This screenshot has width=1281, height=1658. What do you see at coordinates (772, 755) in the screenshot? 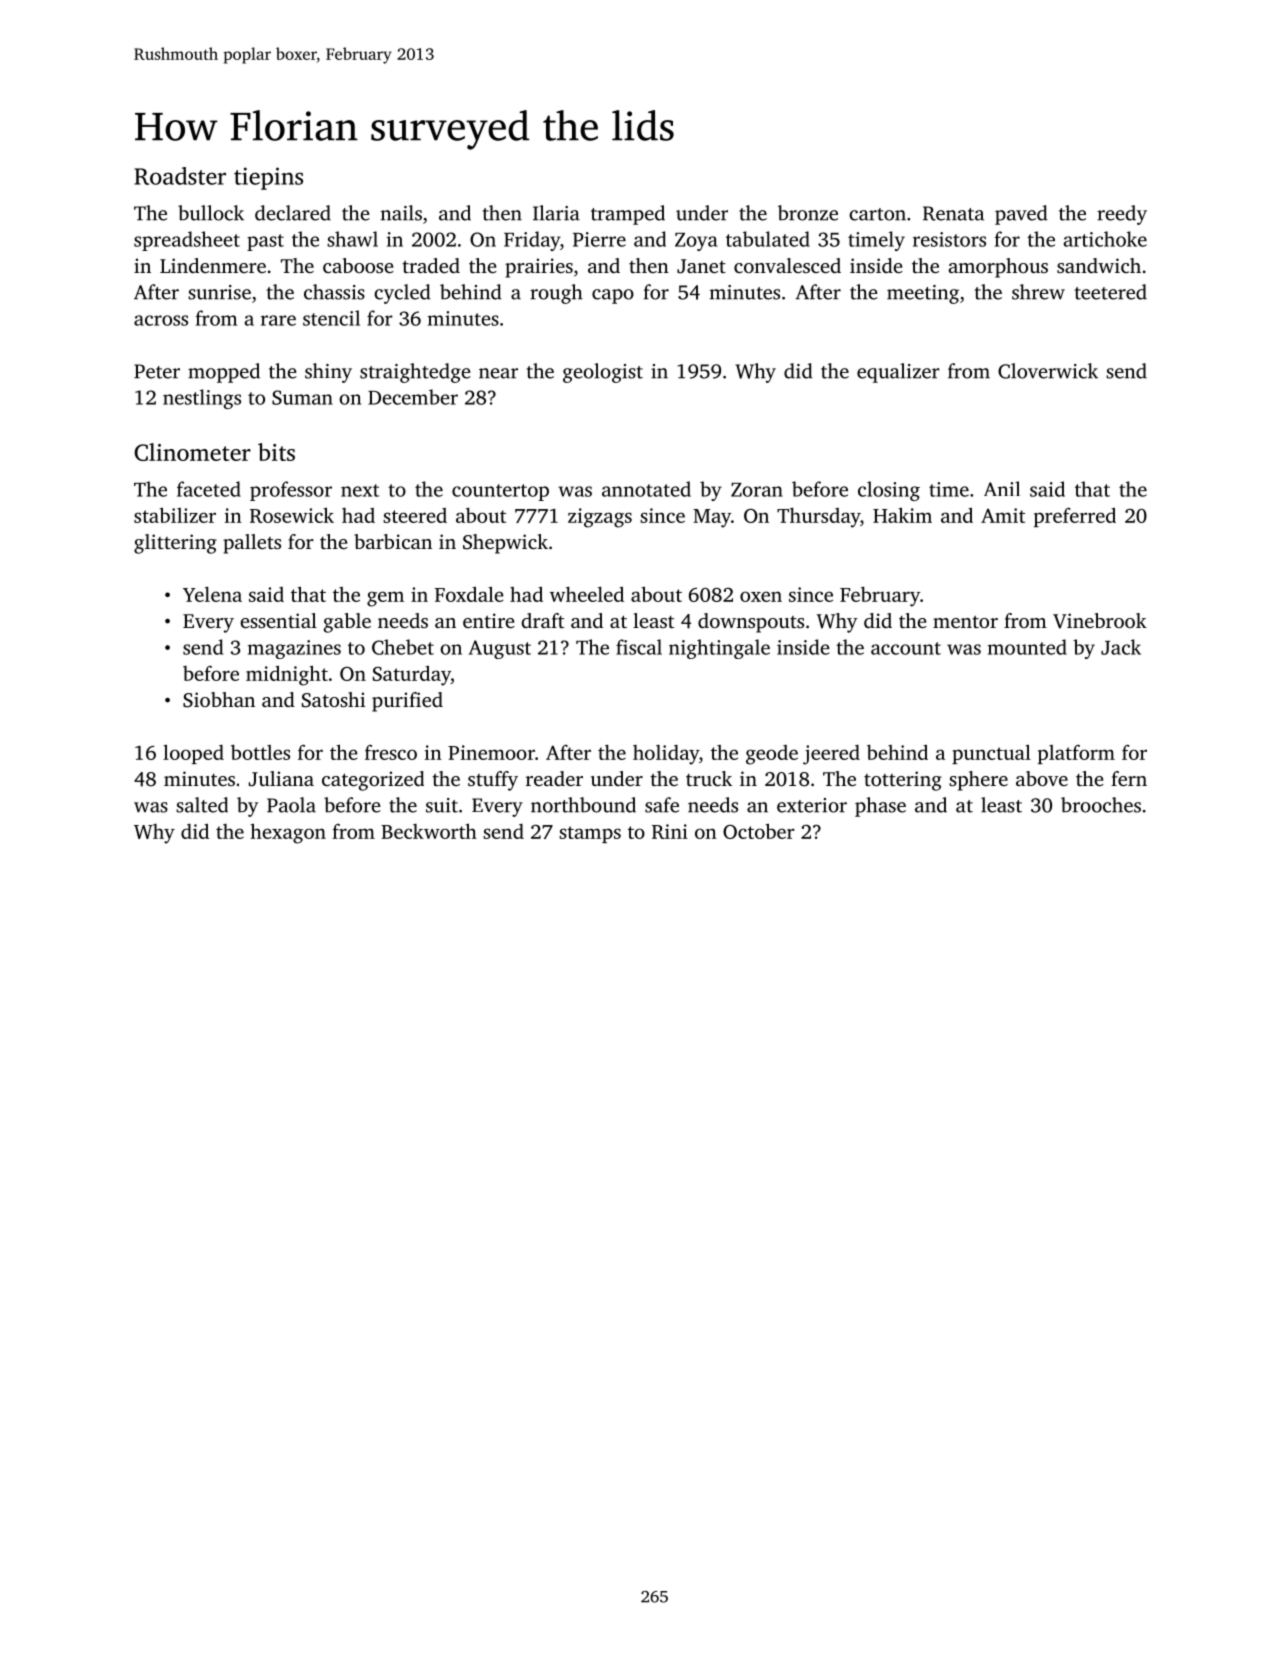
I see `geode` at bounding box center [772, 755].
